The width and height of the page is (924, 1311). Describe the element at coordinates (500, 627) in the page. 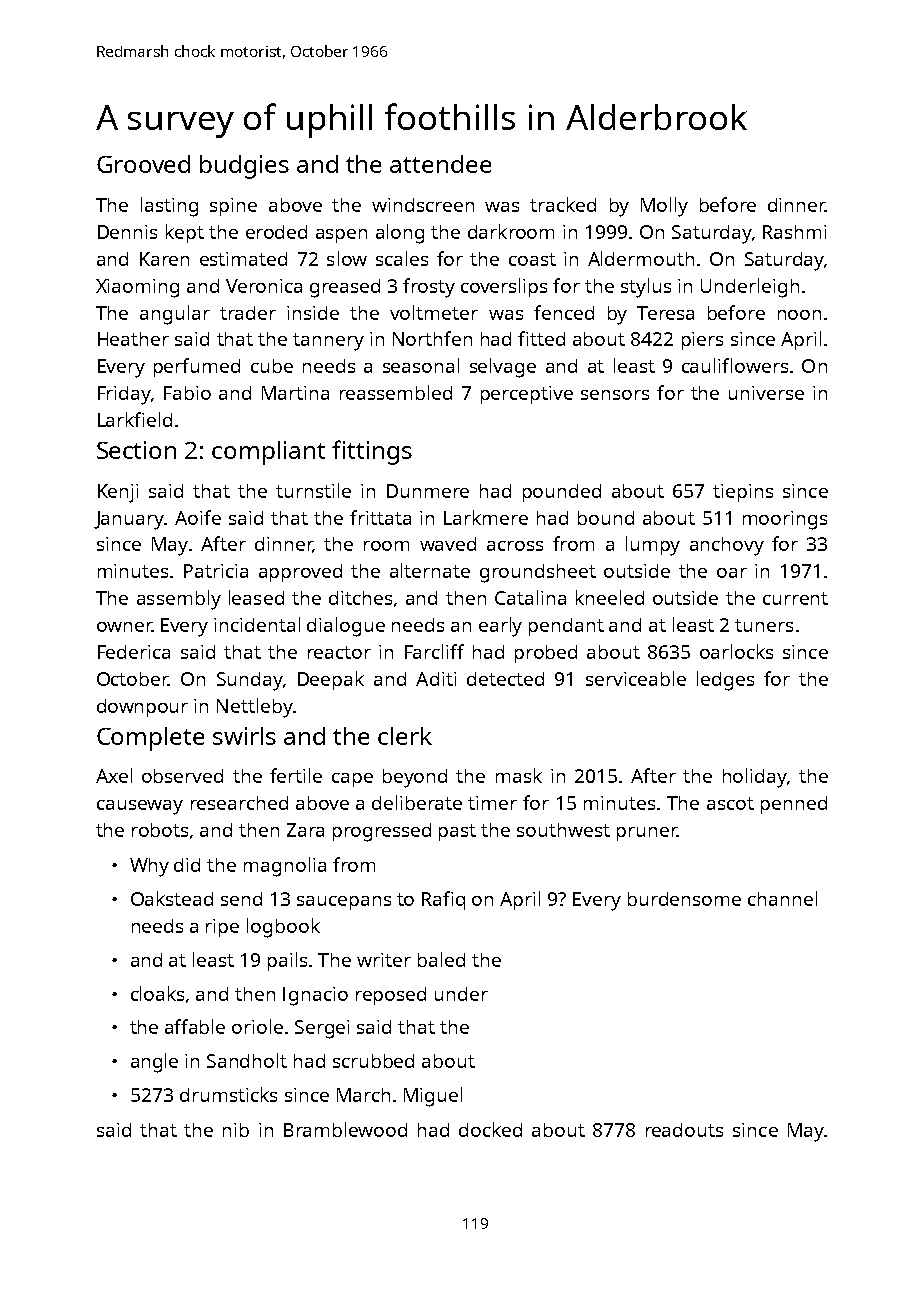

I see `early` at that location.
